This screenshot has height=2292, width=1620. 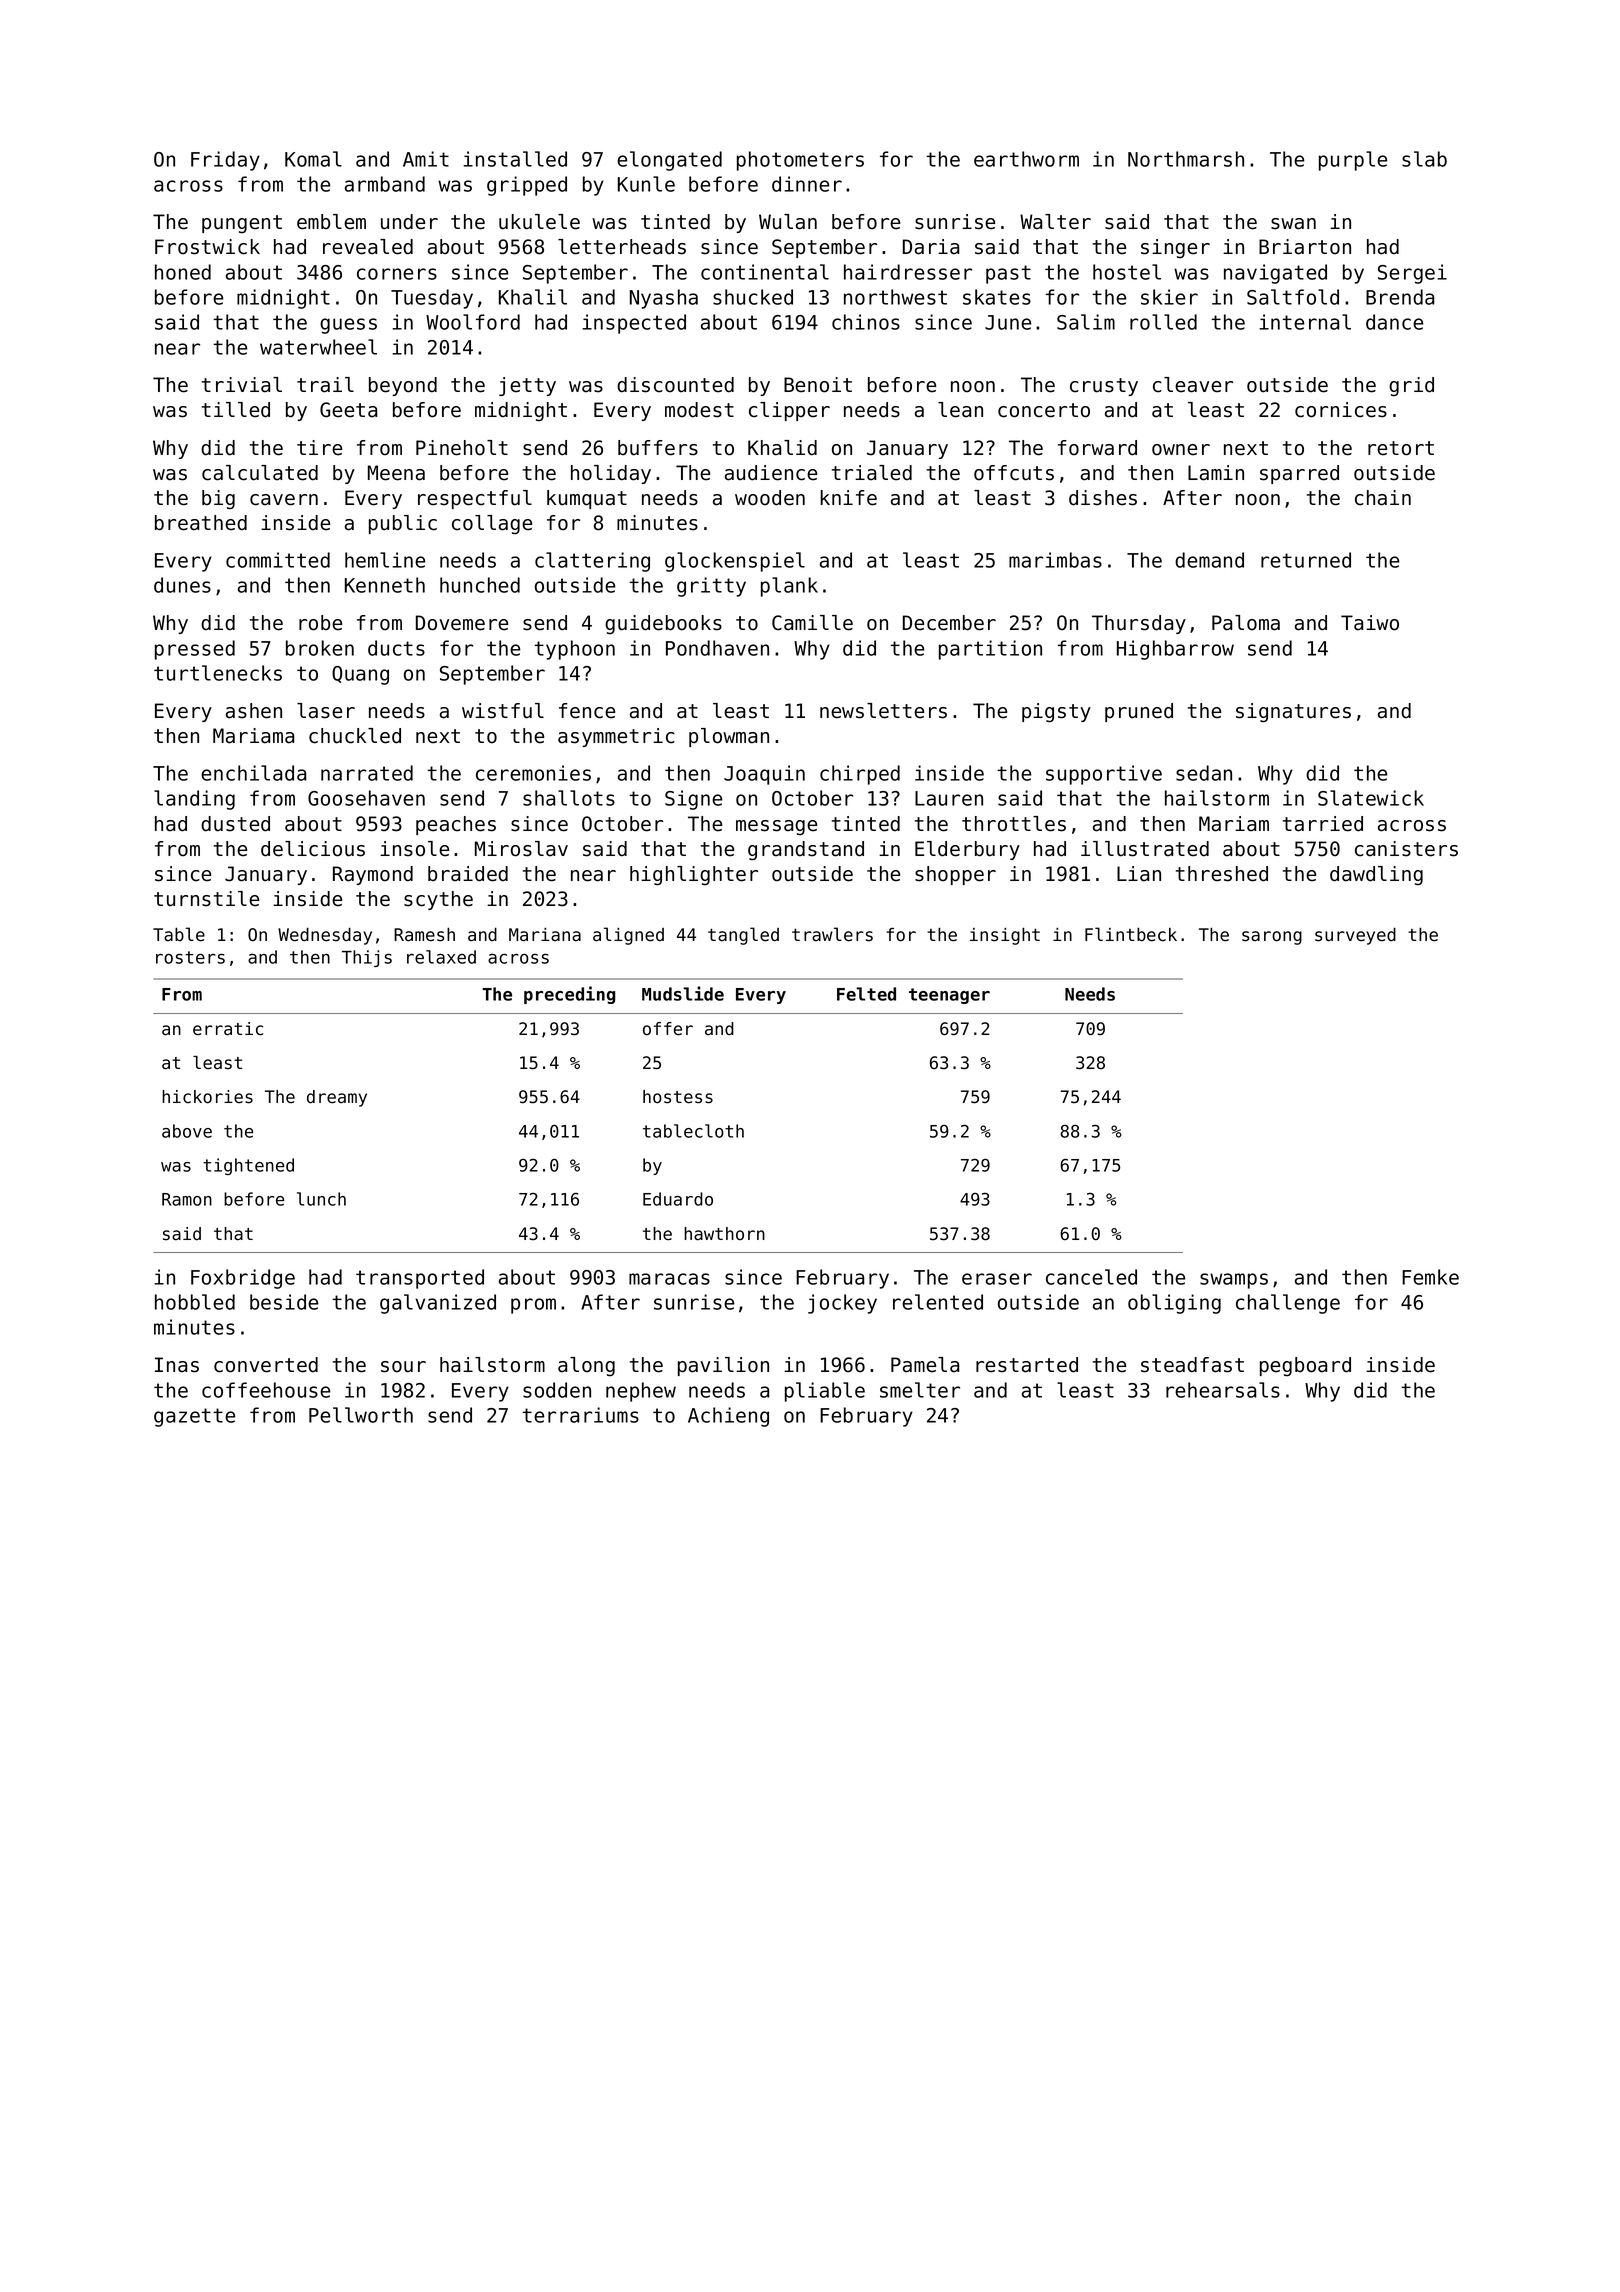 What do you see at coordinates (420, 1279) in the screenshot?
I see `transported` at bounding box center [420, 1279].
